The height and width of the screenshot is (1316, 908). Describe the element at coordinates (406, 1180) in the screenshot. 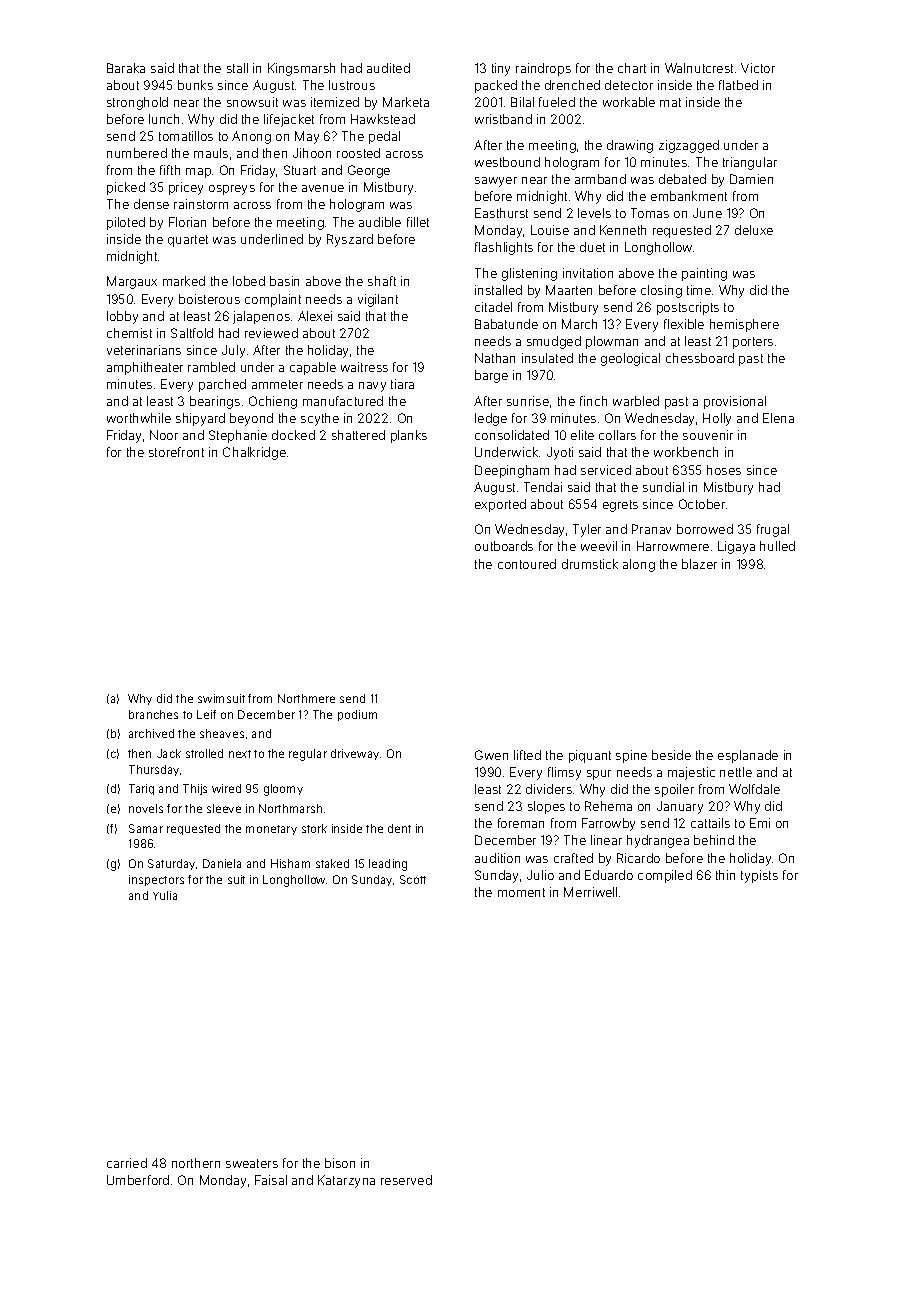

I see `reserved` at that location.
